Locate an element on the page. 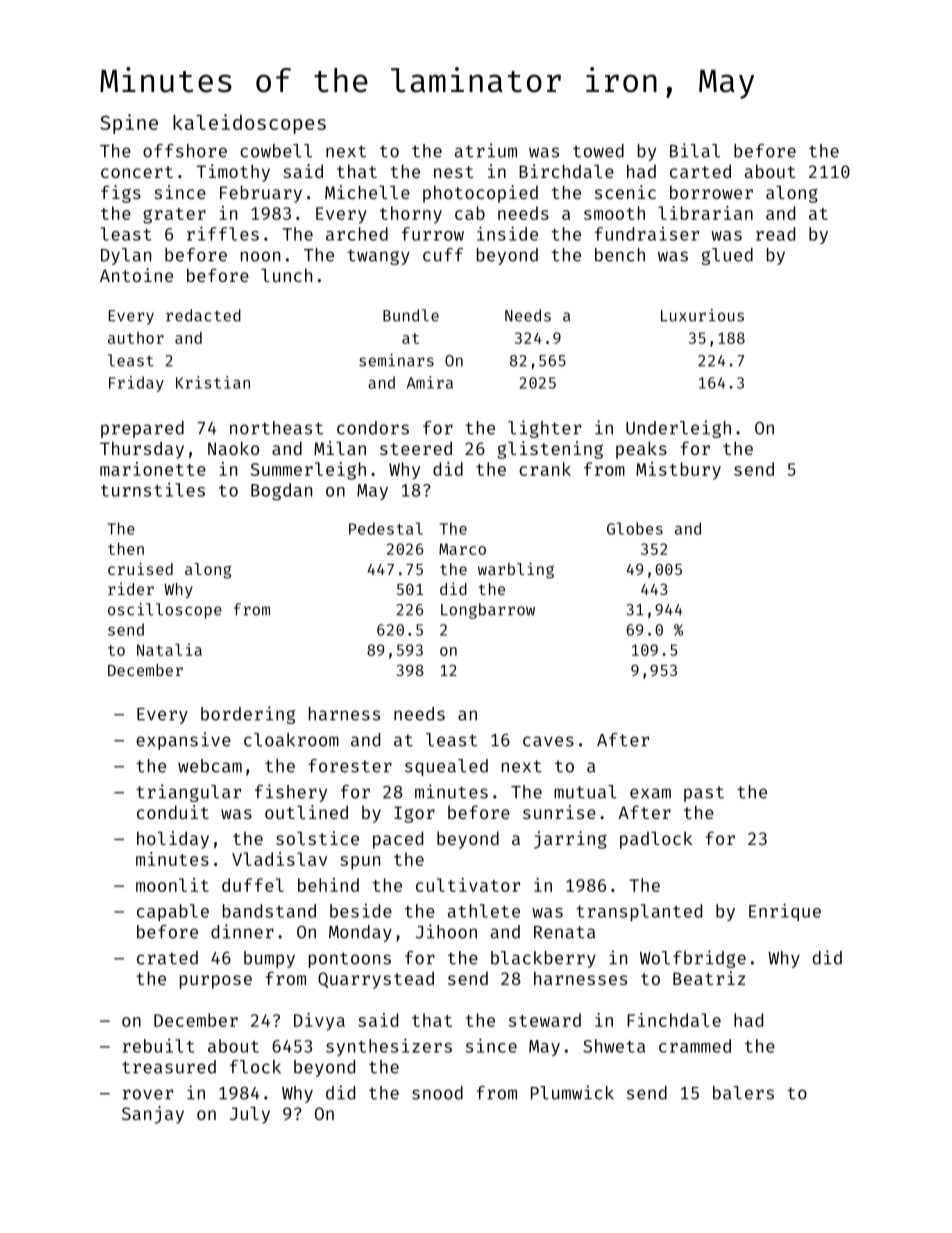 This image has width=952, height=1233. Quarrystead is located at coordinates (376, 980).
